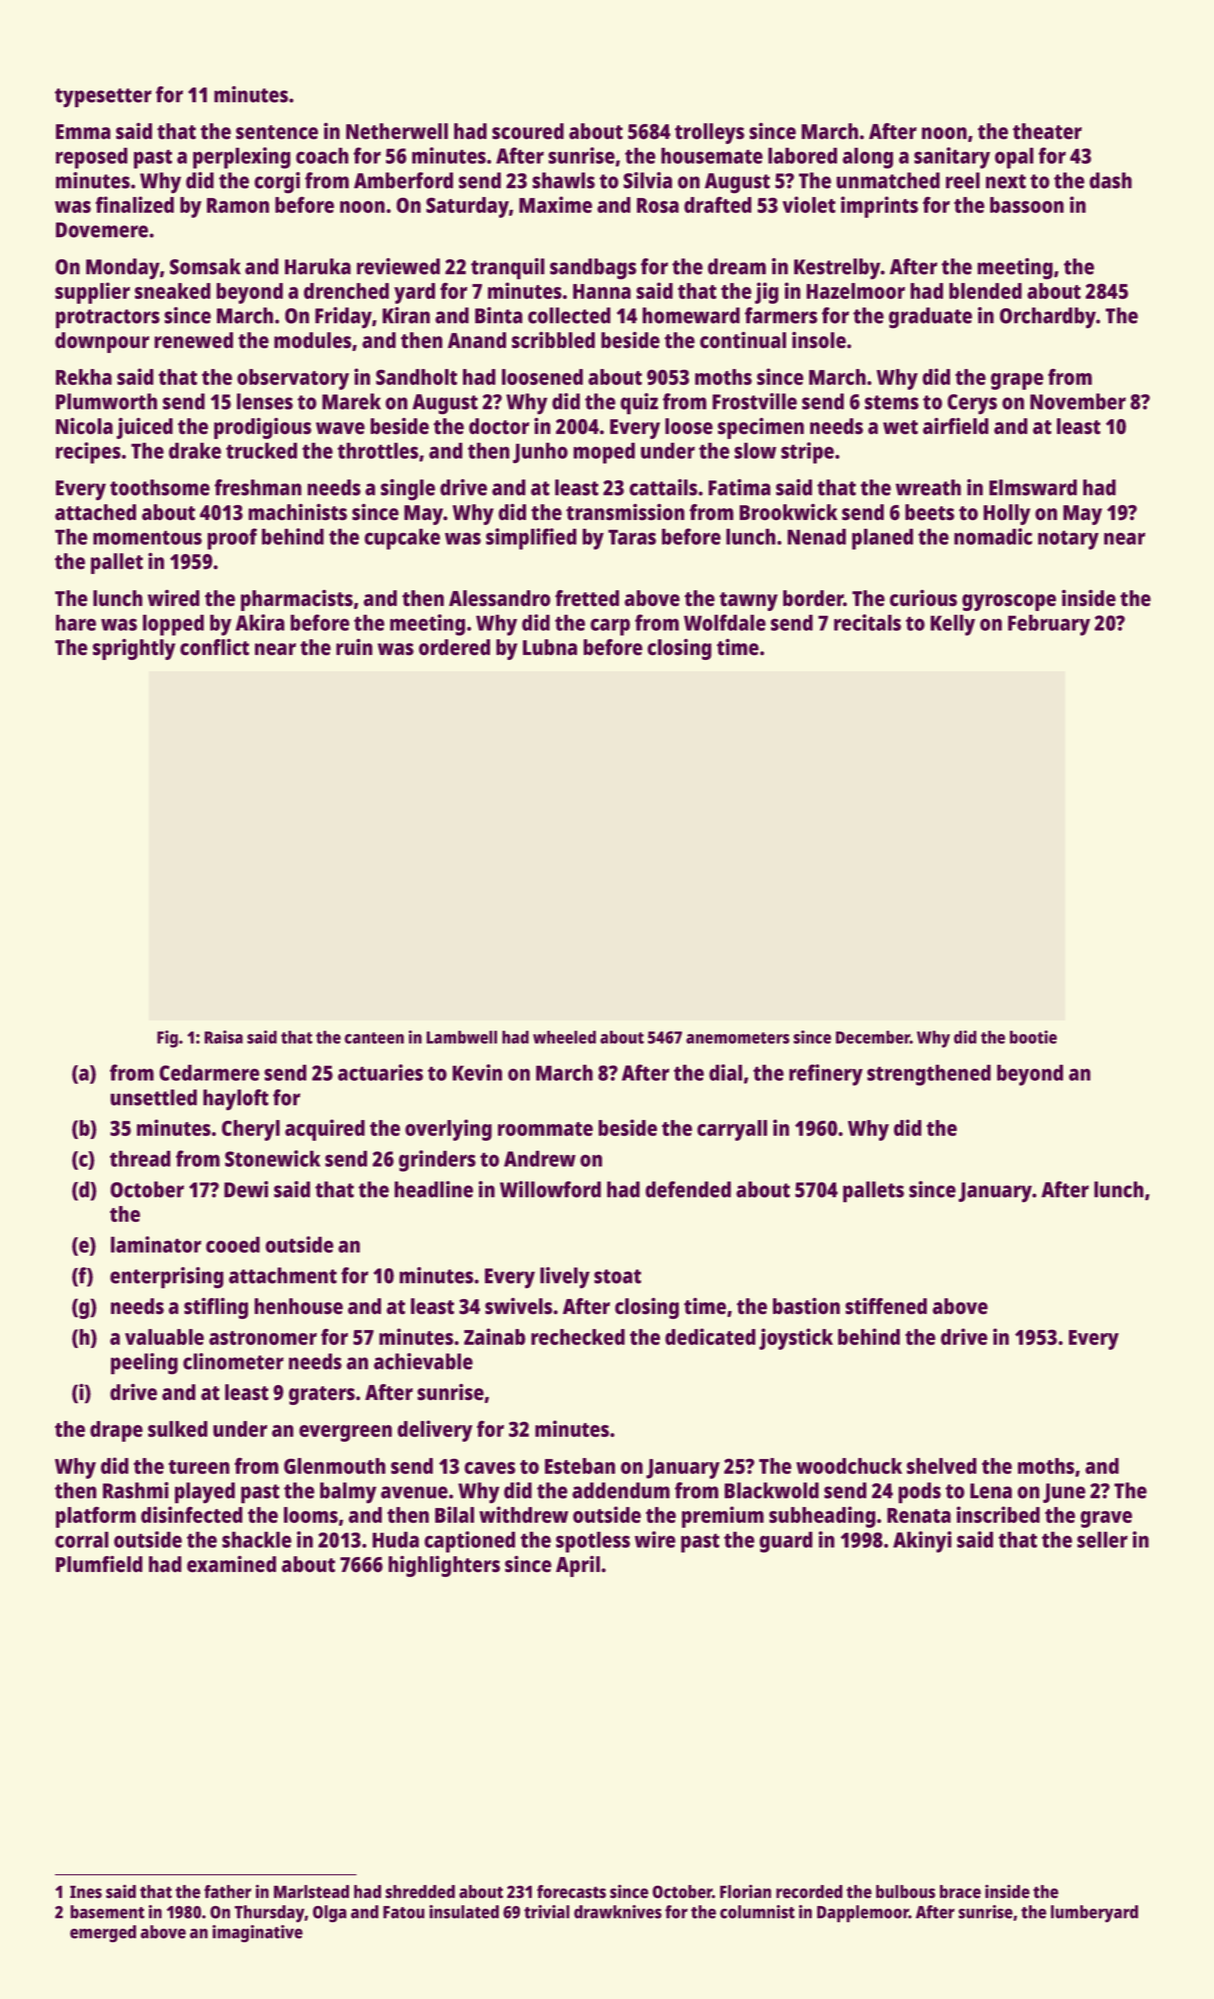  What do you see at coordinates (855, 291) in the screenshot?
I see `Hazelmoor` at bounding box center [855, 291].
